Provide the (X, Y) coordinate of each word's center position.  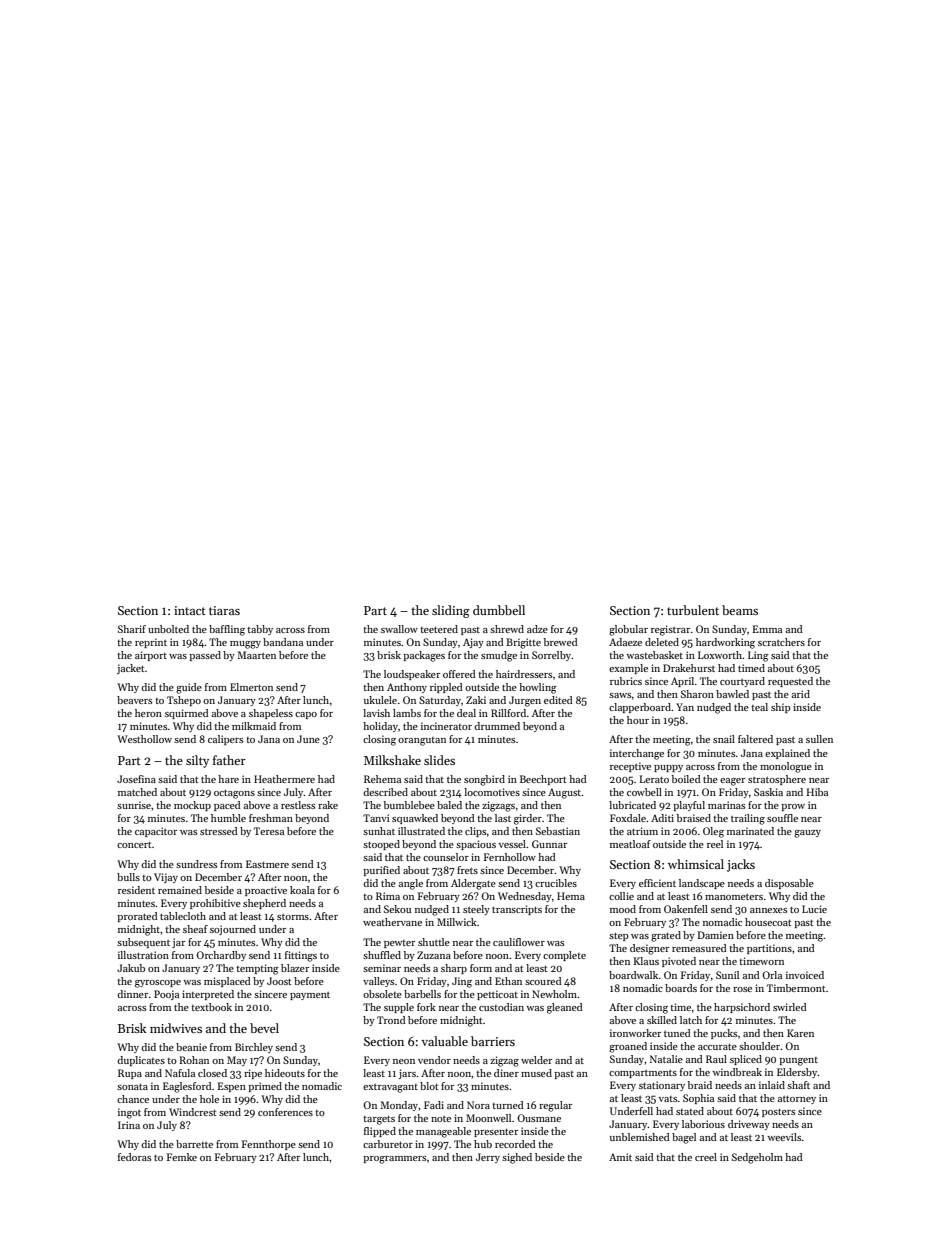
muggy (245, 645)
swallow (399, 629)
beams (740, 610)
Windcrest (192, 1112)
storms (293, 917)
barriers (493, 1041)
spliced (746, 1060)
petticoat (497, 995)
